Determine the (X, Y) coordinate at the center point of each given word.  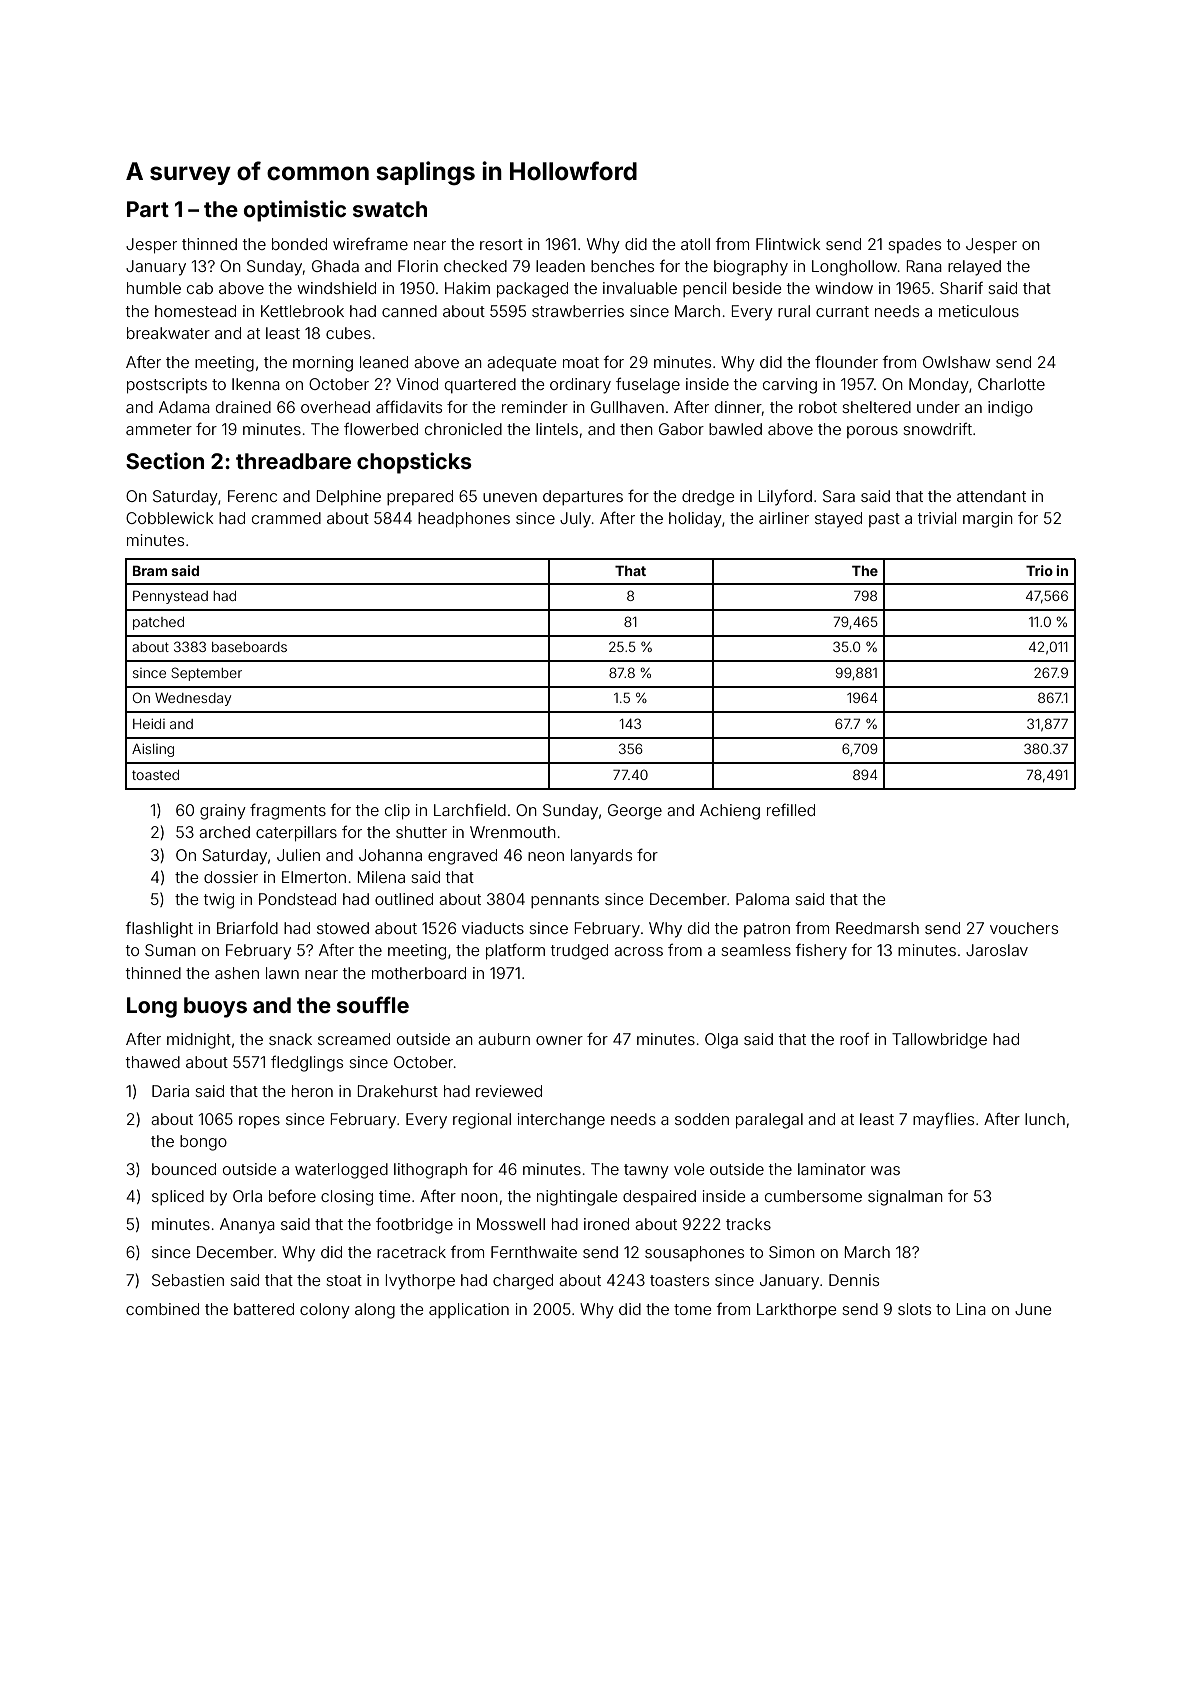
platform (515, 951)
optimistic (295, 211)
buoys (215, 1007)
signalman (905, 1198)
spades (914, 245)
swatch (390, 209)
